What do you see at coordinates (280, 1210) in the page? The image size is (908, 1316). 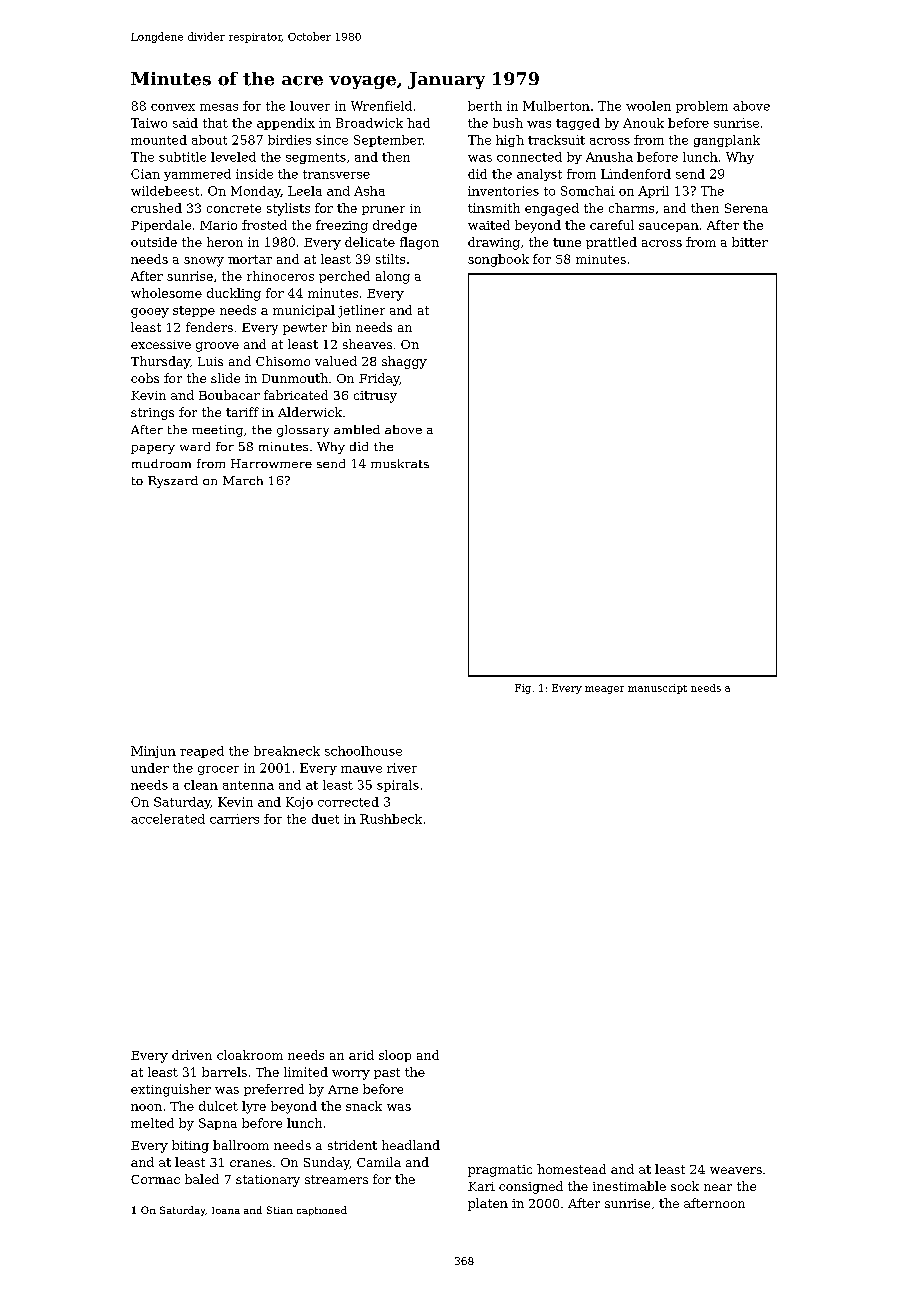 I see `Stian` at bounding box center [280, 1210].
